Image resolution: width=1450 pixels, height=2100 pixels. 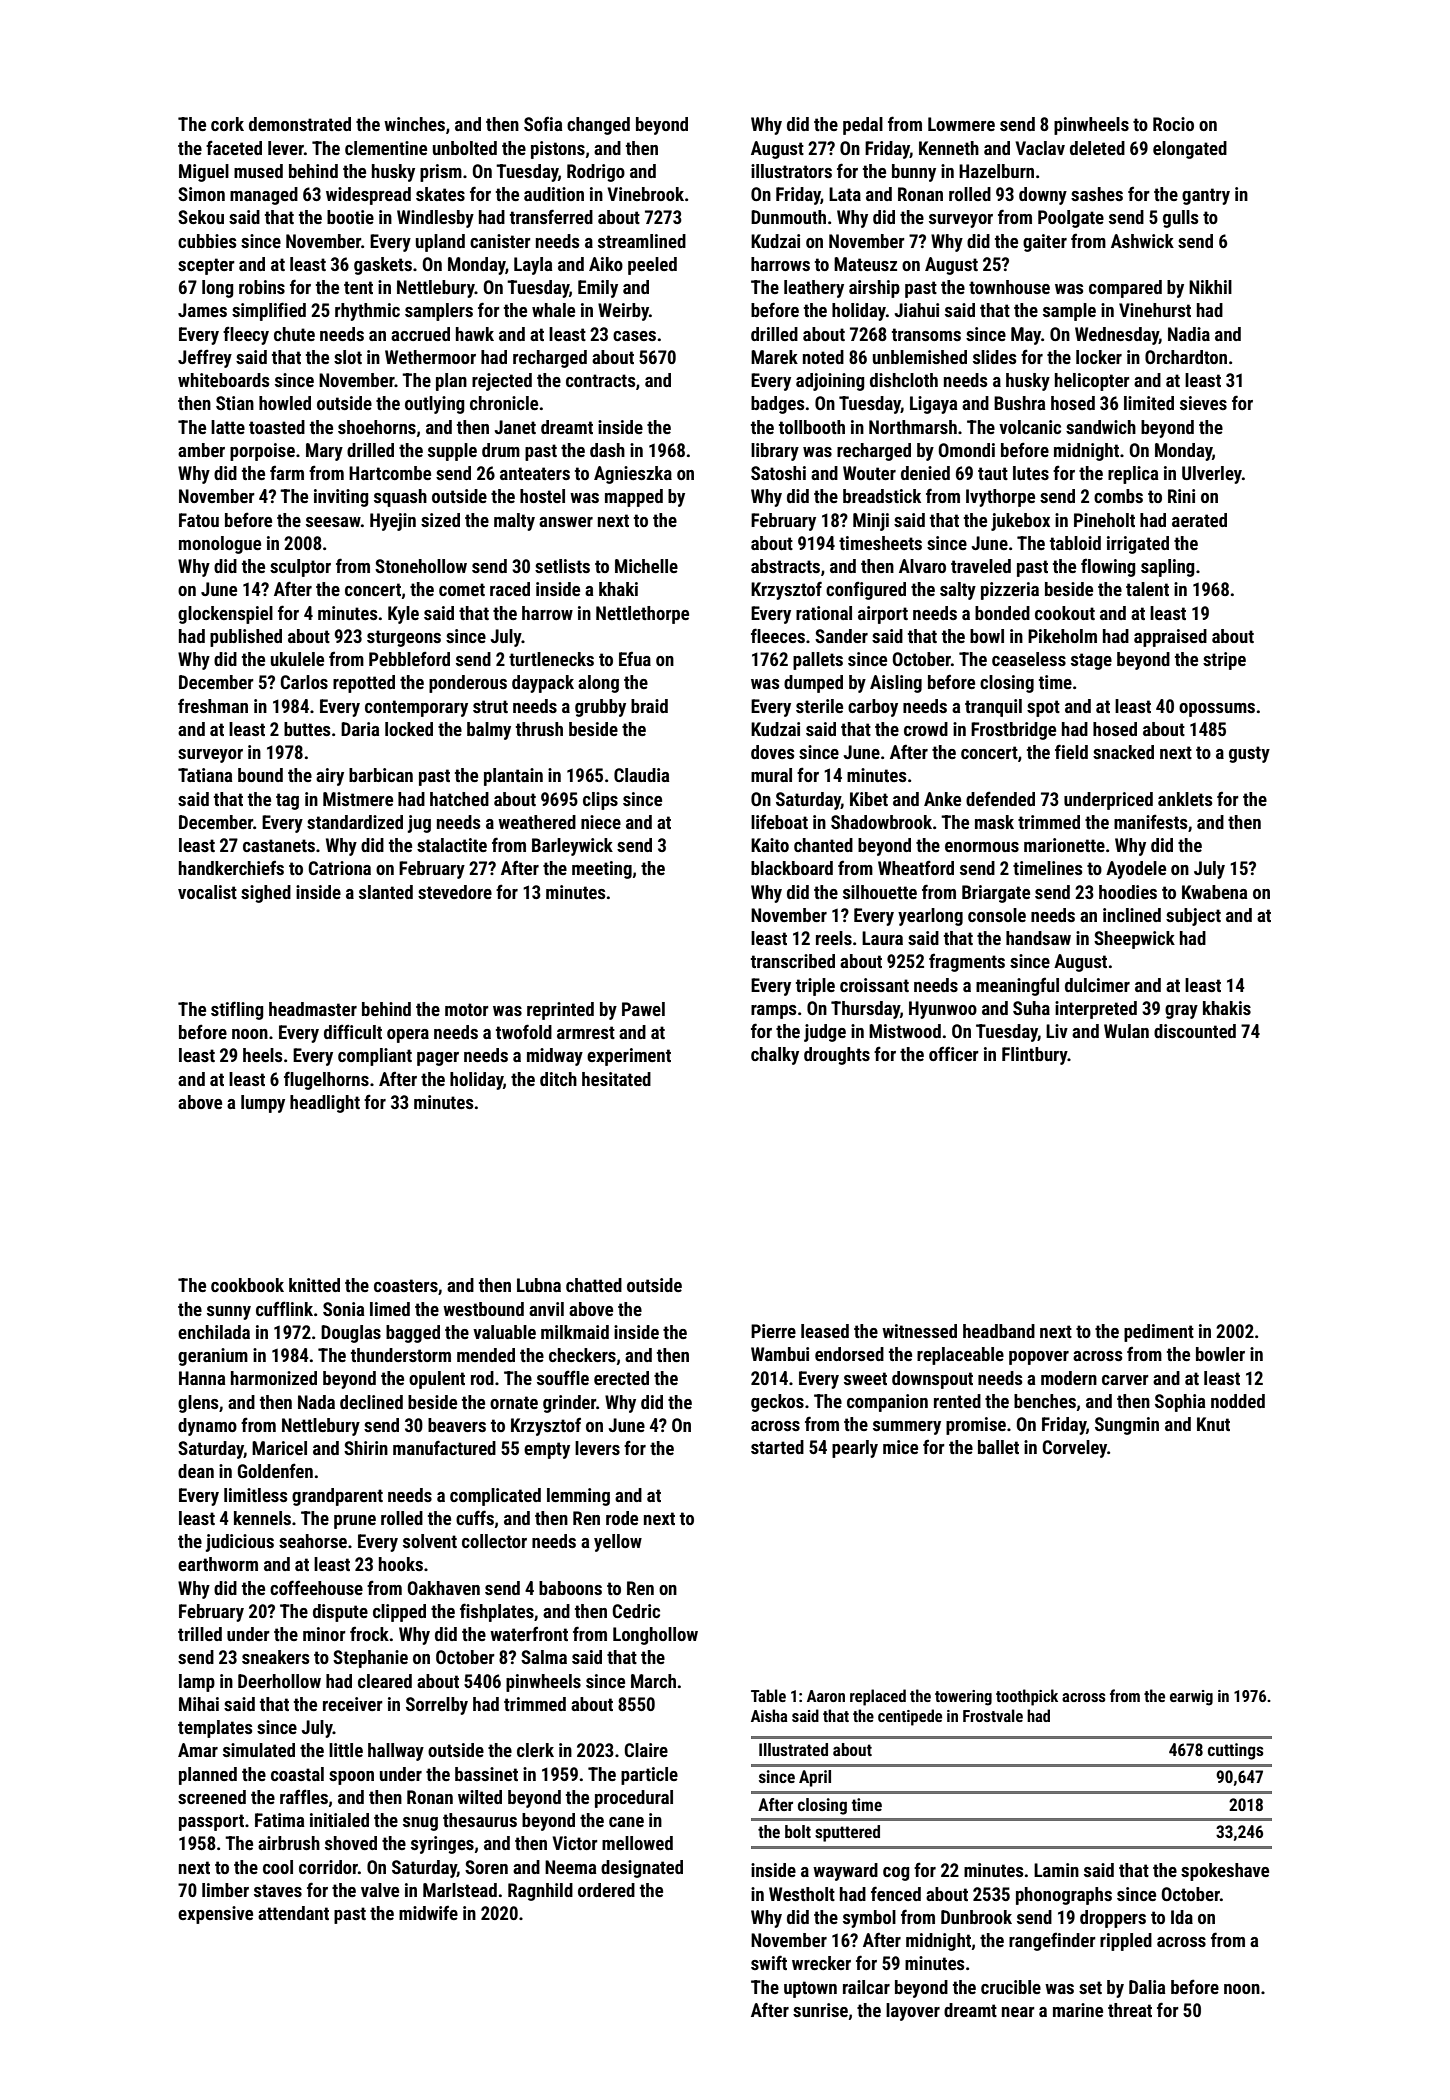 What do you see at coordinates (213, 705) in the screenshot?
I see `freshman` at bounding box center [213, 705].
